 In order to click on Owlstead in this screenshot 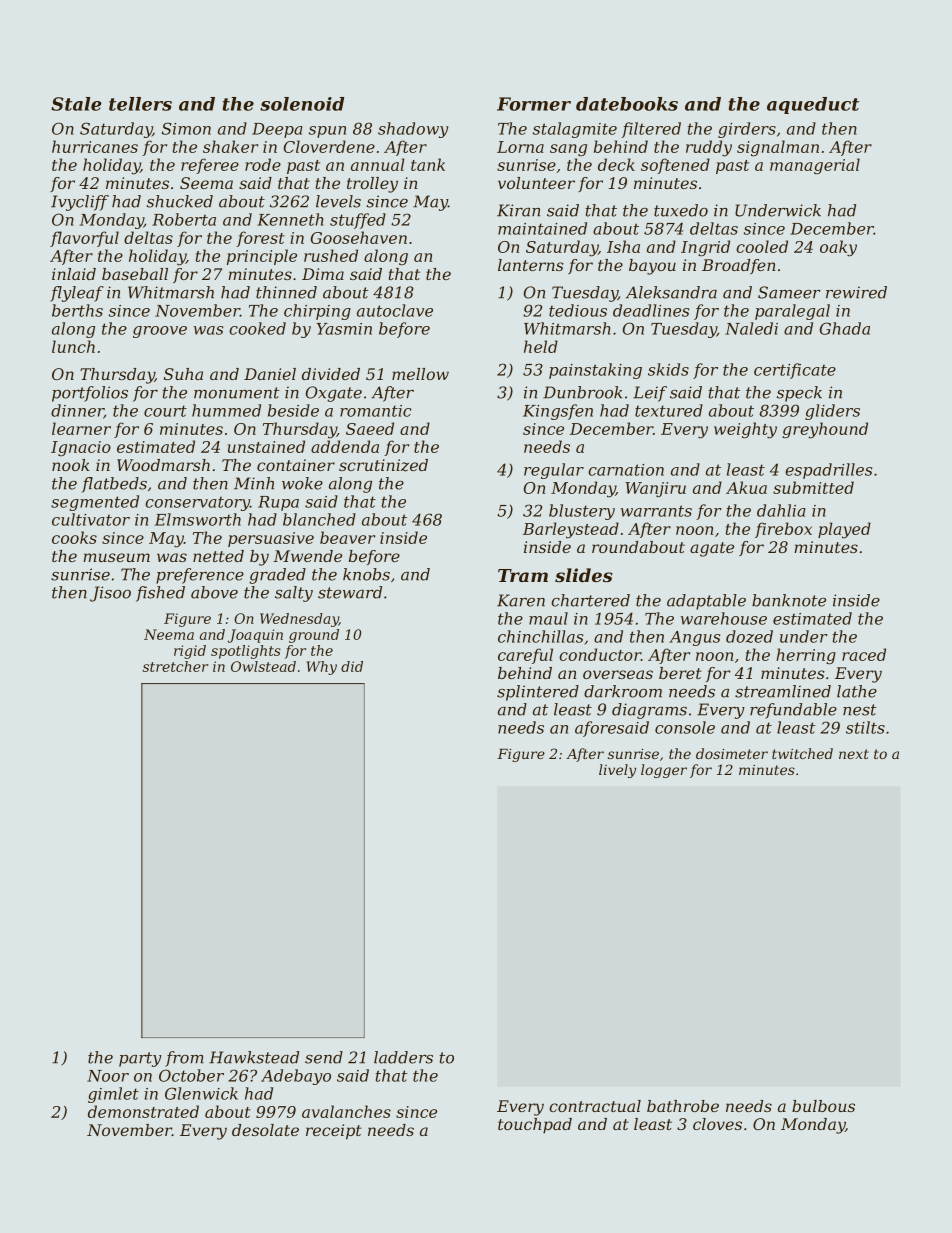, I will do `click(263, 666)`.
